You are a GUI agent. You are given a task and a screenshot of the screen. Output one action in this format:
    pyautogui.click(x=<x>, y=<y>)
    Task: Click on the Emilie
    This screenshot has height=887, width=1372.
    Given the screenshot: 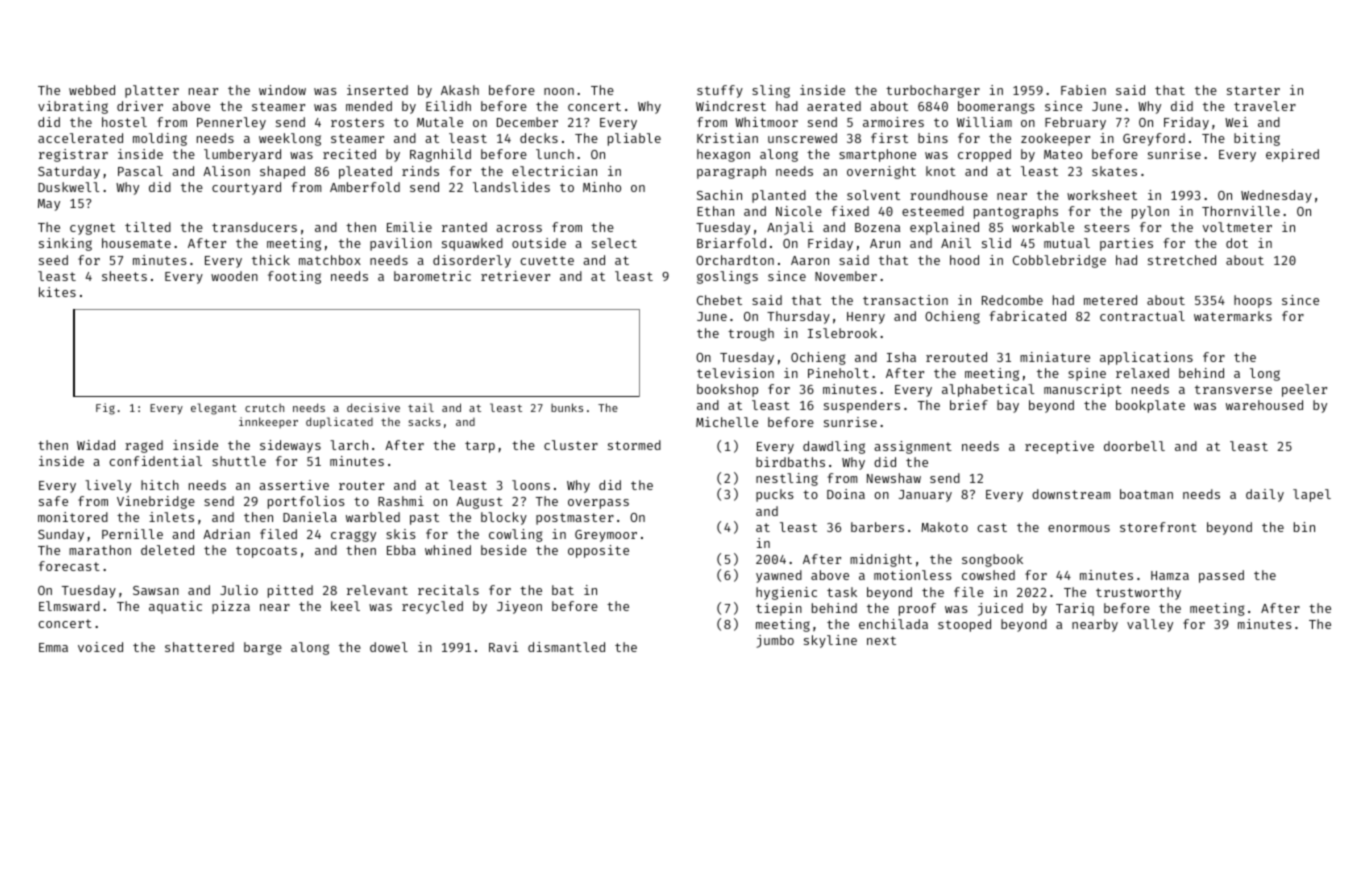 What is the action you would take?
    pyautogui.click(x=409, y=227)
